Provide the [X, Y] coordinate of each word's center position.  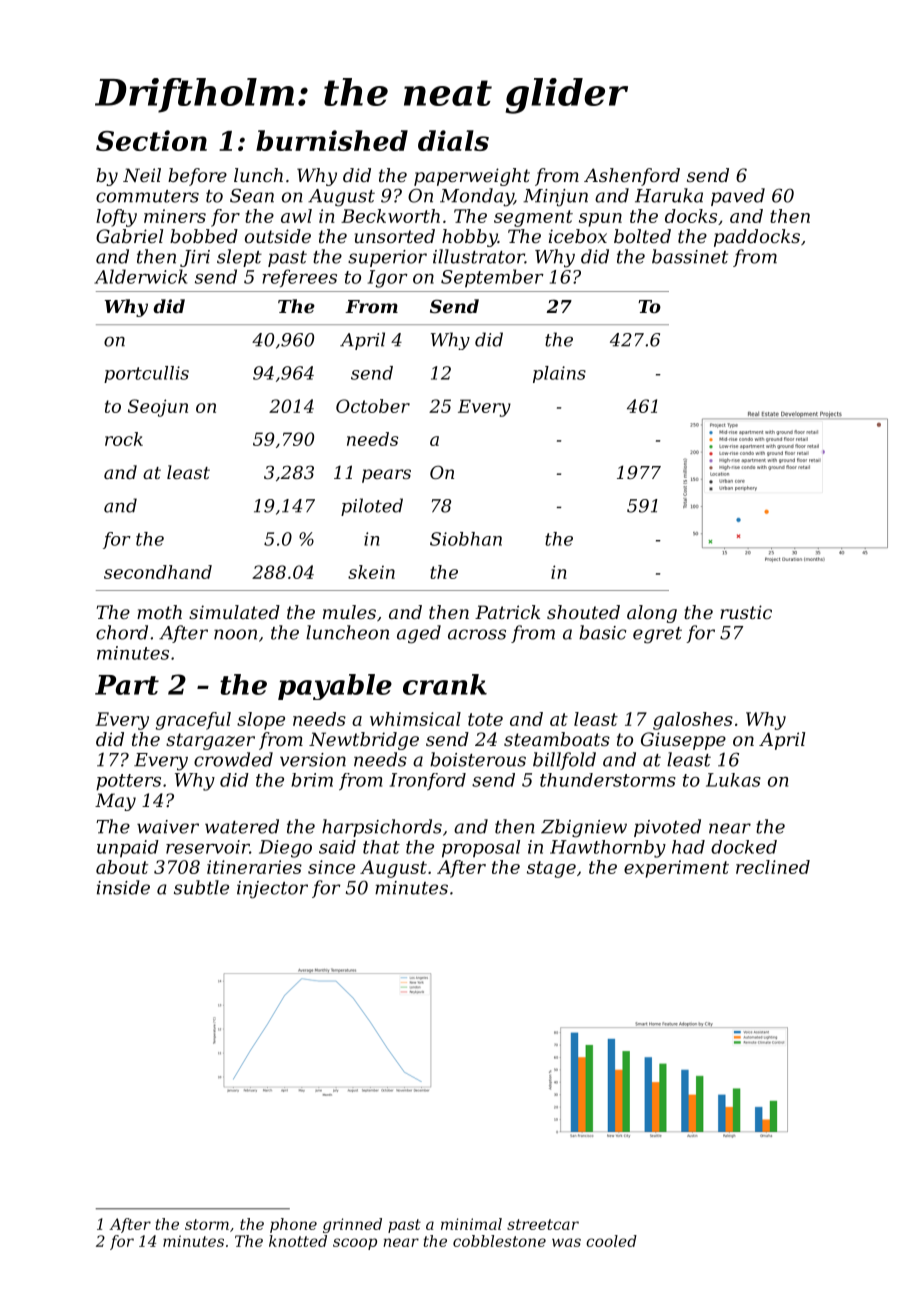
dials [453, 140]
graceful [193, 721]
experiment [676, 869]
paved [738, 197]
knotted [298, 1241]
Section [151, 140]
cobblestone [499, 1241]
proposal [481, 849]
